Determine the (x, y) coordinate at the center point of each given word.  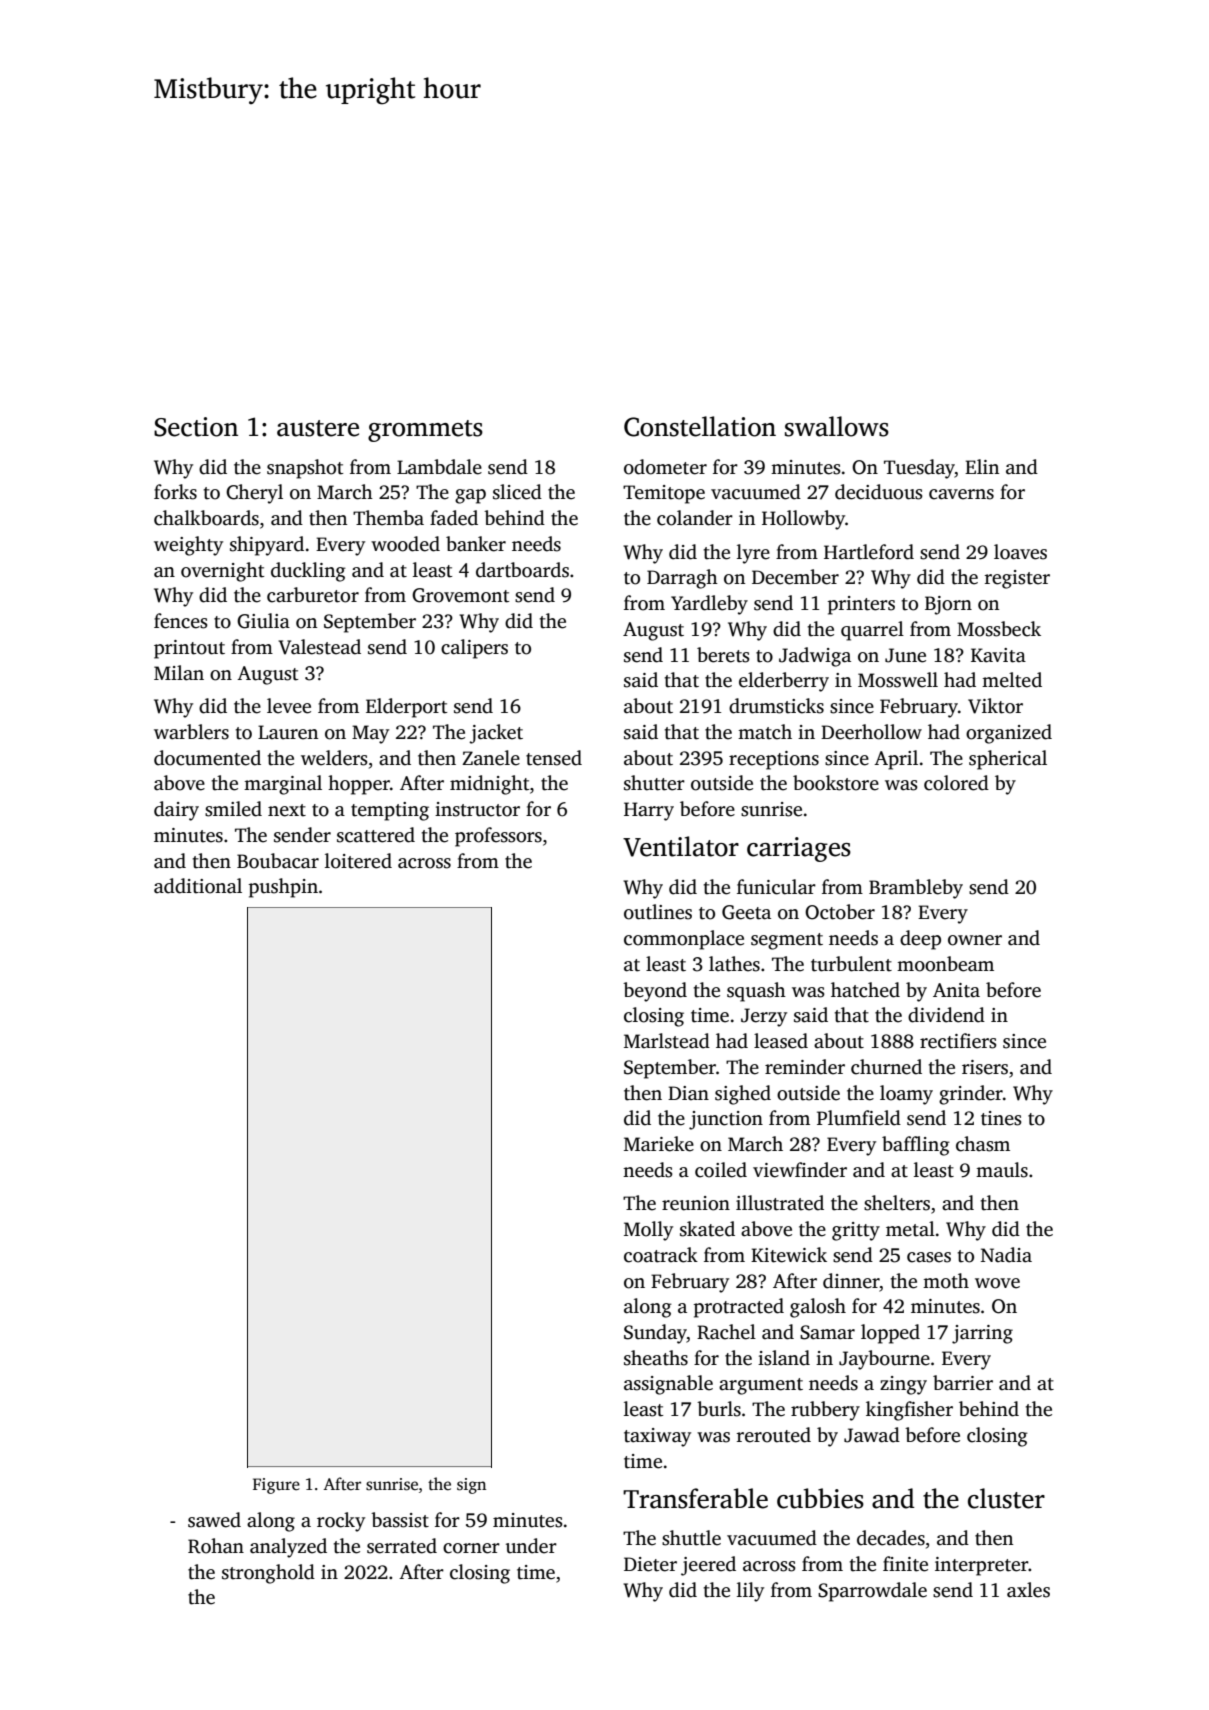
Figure (276, 1486)
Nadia (1006, 1255)
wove (997, 1283)
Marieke (659, 1144)
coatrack (661, 1255)
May (370, 734)
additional (198, 886)
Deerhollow (871, 732)
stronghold (268, 1574)
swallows (837, 426)
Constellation (700, 426)
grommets (425, 431)
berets (723, 655)
